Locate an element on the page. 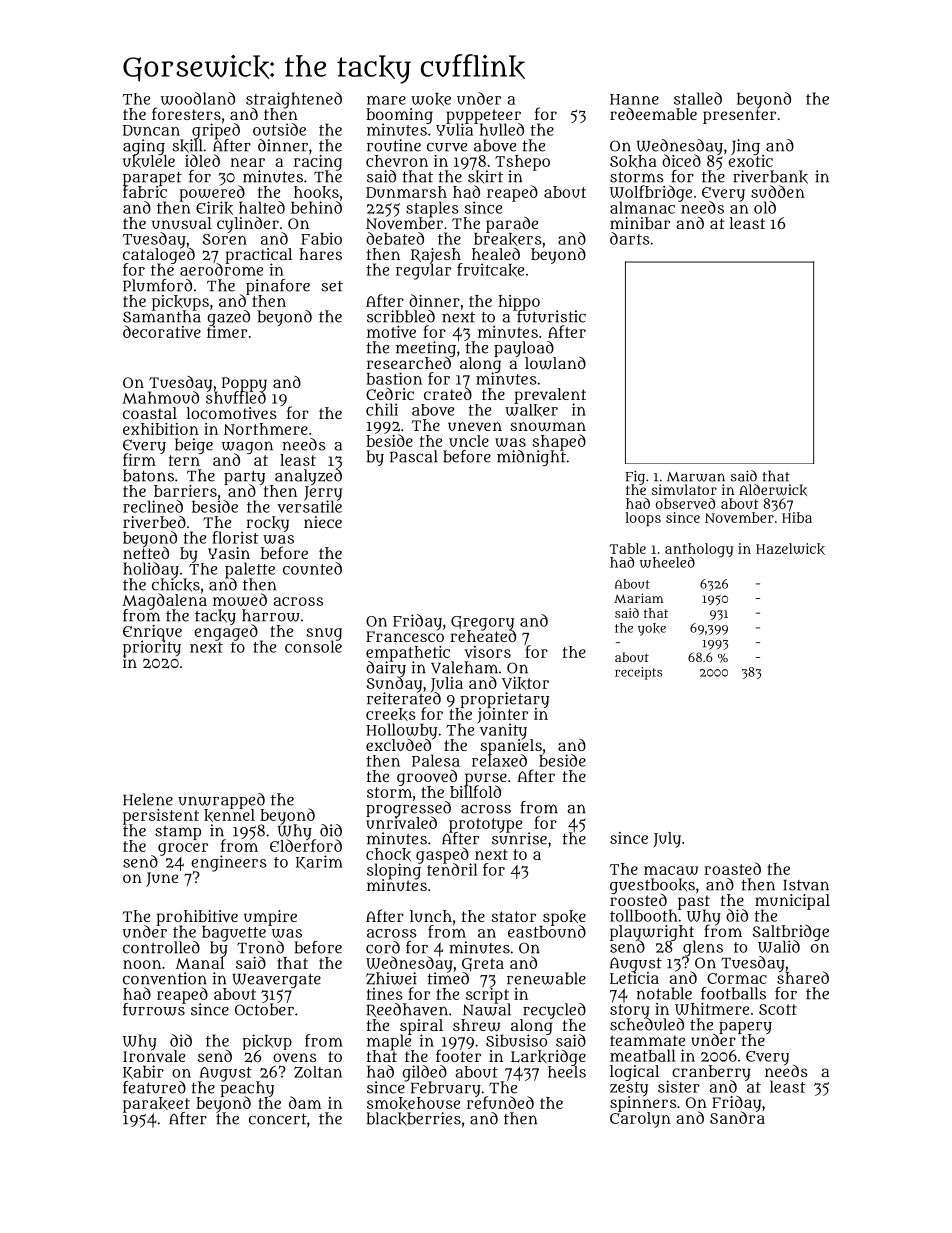 This page has height=1233, width=952. yoke is located at coordinates (652, 629).
